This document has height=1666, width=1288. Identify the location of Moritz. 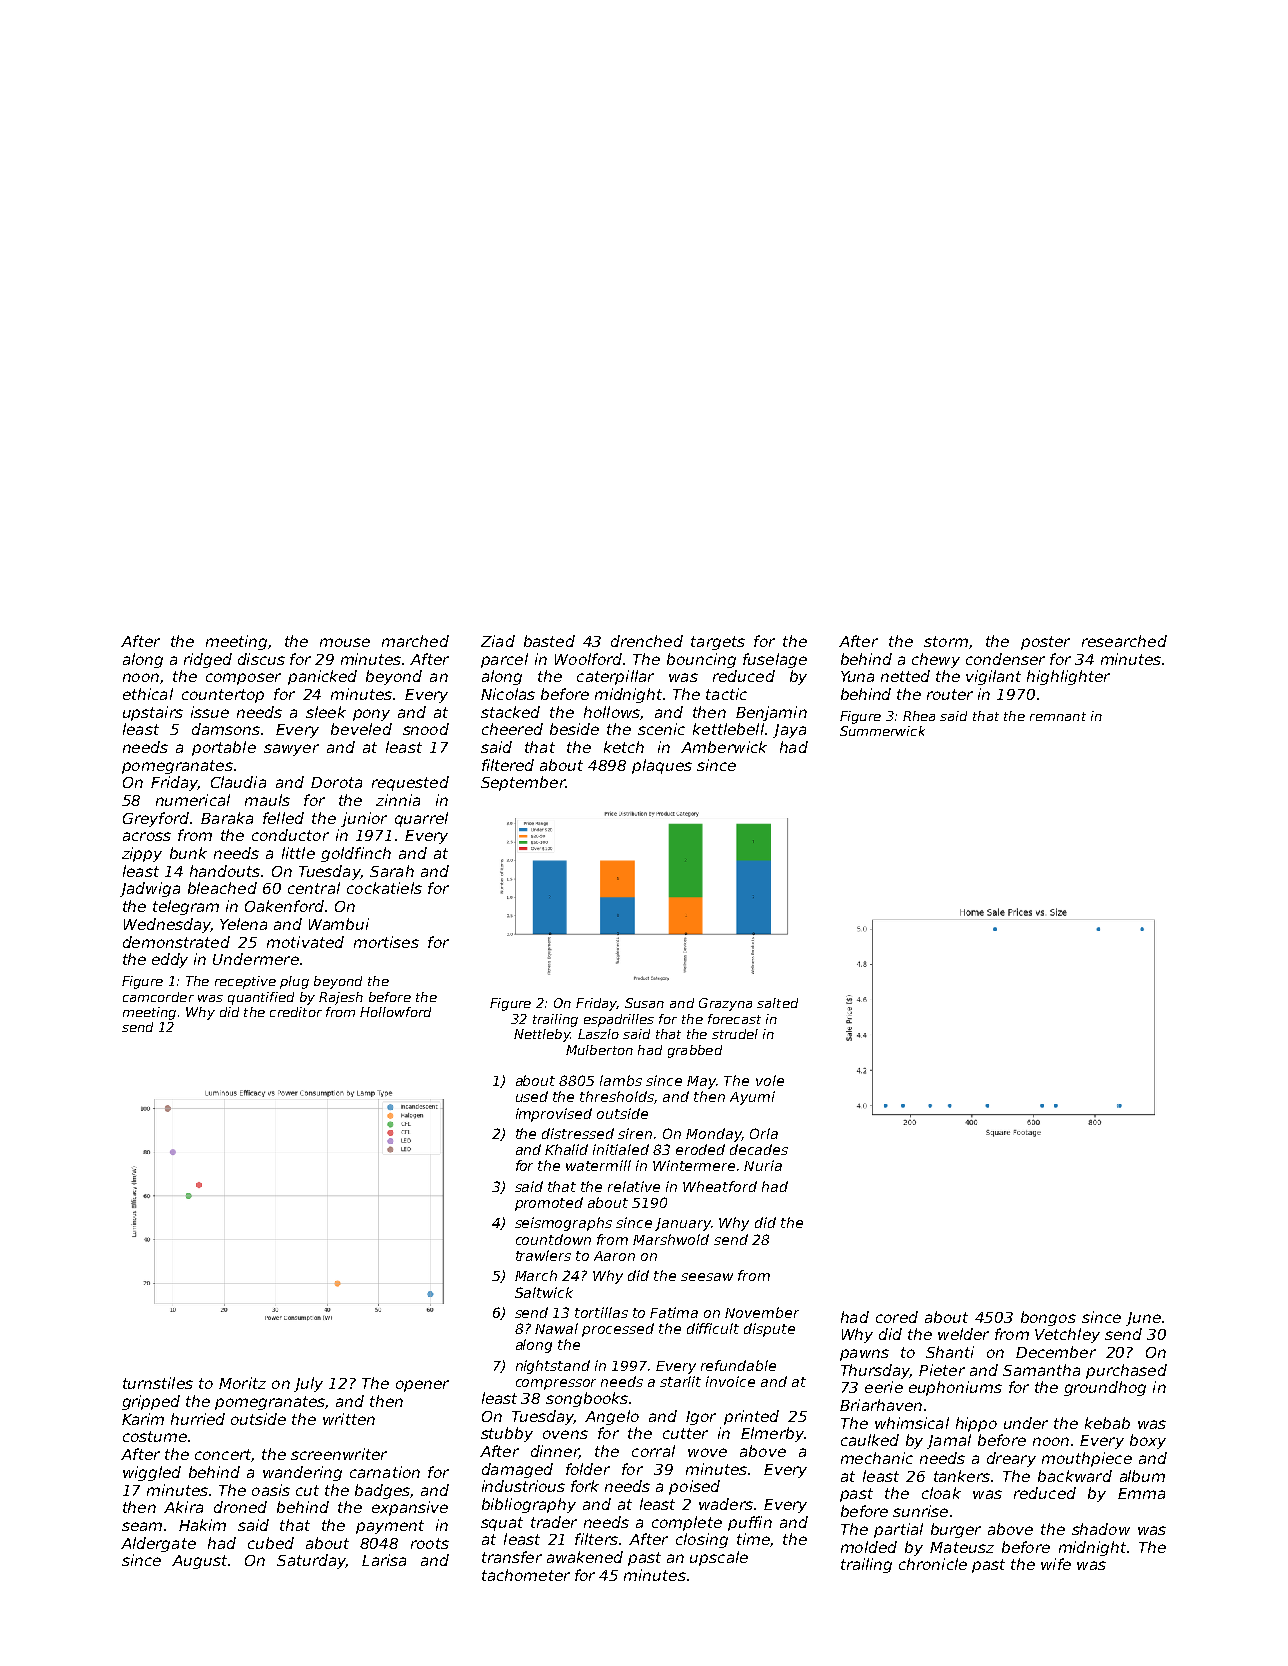
(242, 1383).
